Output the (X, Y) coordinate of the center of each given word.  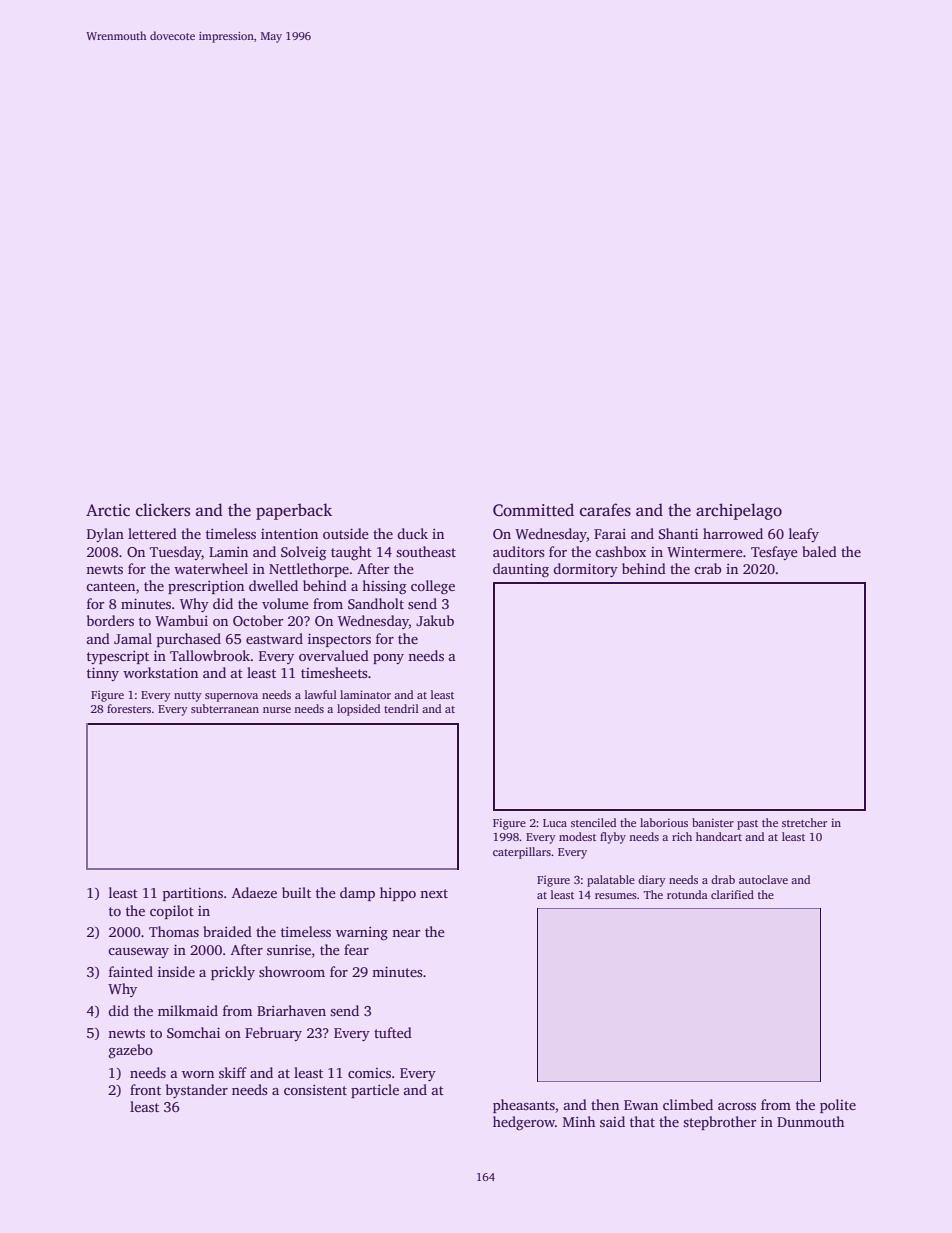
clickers (163, 510)
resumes (616, 896)
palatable (611, 881)
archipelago (739, 511)
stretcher (804, 822)
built (296, 892)
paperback (294, 511)
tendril (401, 708)
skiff (233, 1072)
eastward (274, 638)
